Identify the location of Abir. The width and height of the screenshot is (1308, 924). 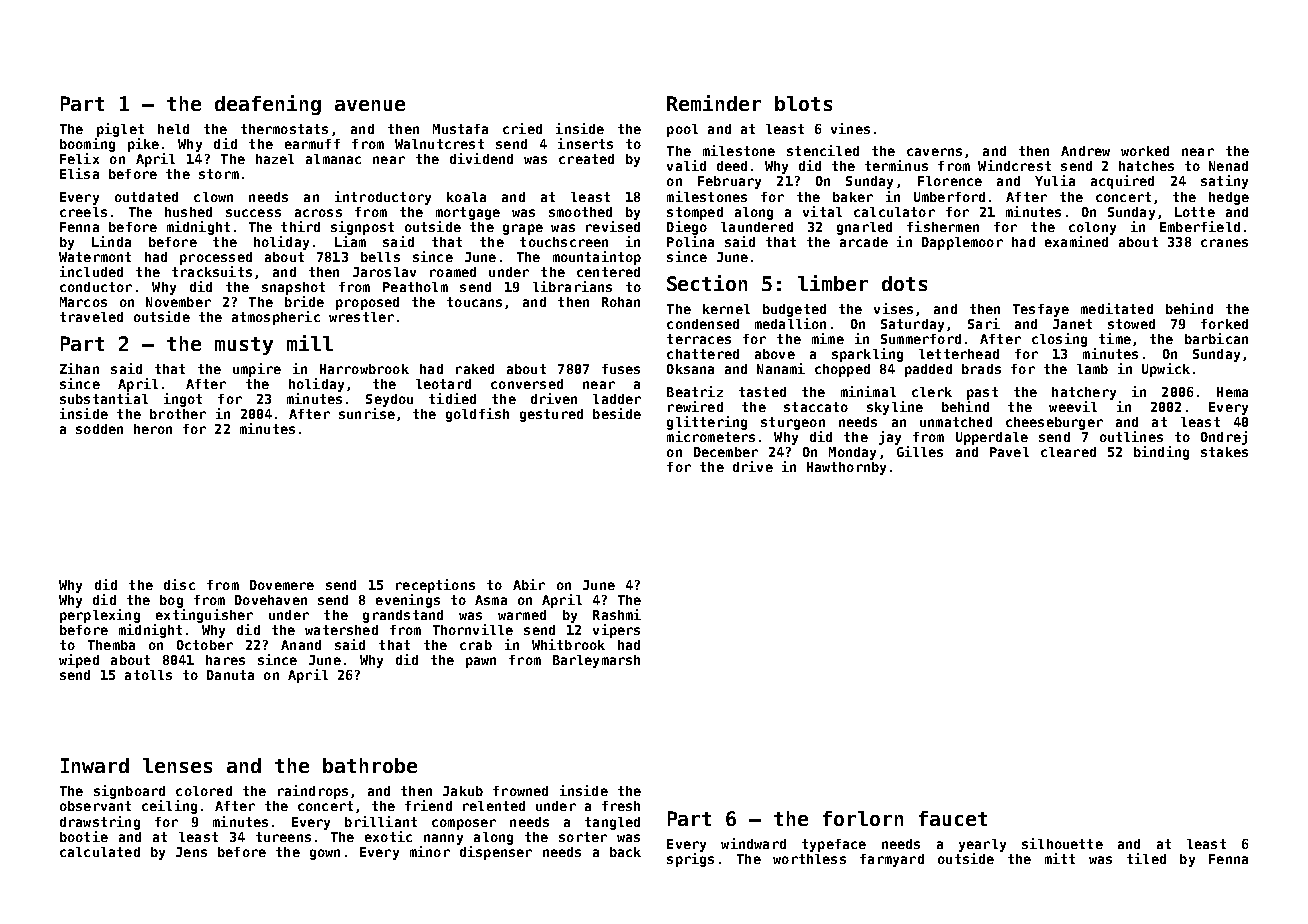
(529, 584).
